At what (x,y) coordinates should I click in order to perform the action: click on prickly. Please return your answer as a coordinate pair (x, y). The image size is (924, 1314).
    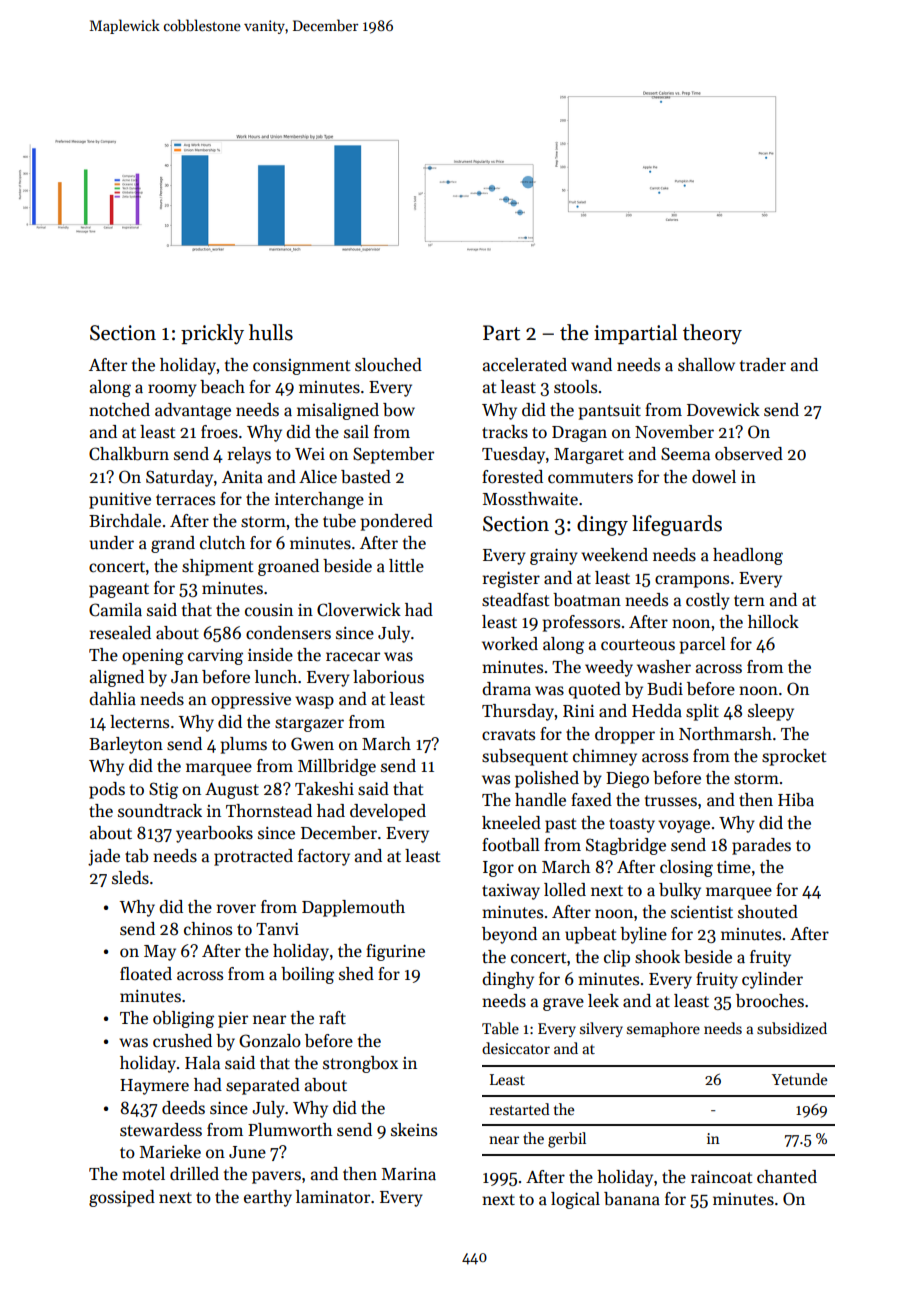
    Looking at the image, I should click on (212, 334).
